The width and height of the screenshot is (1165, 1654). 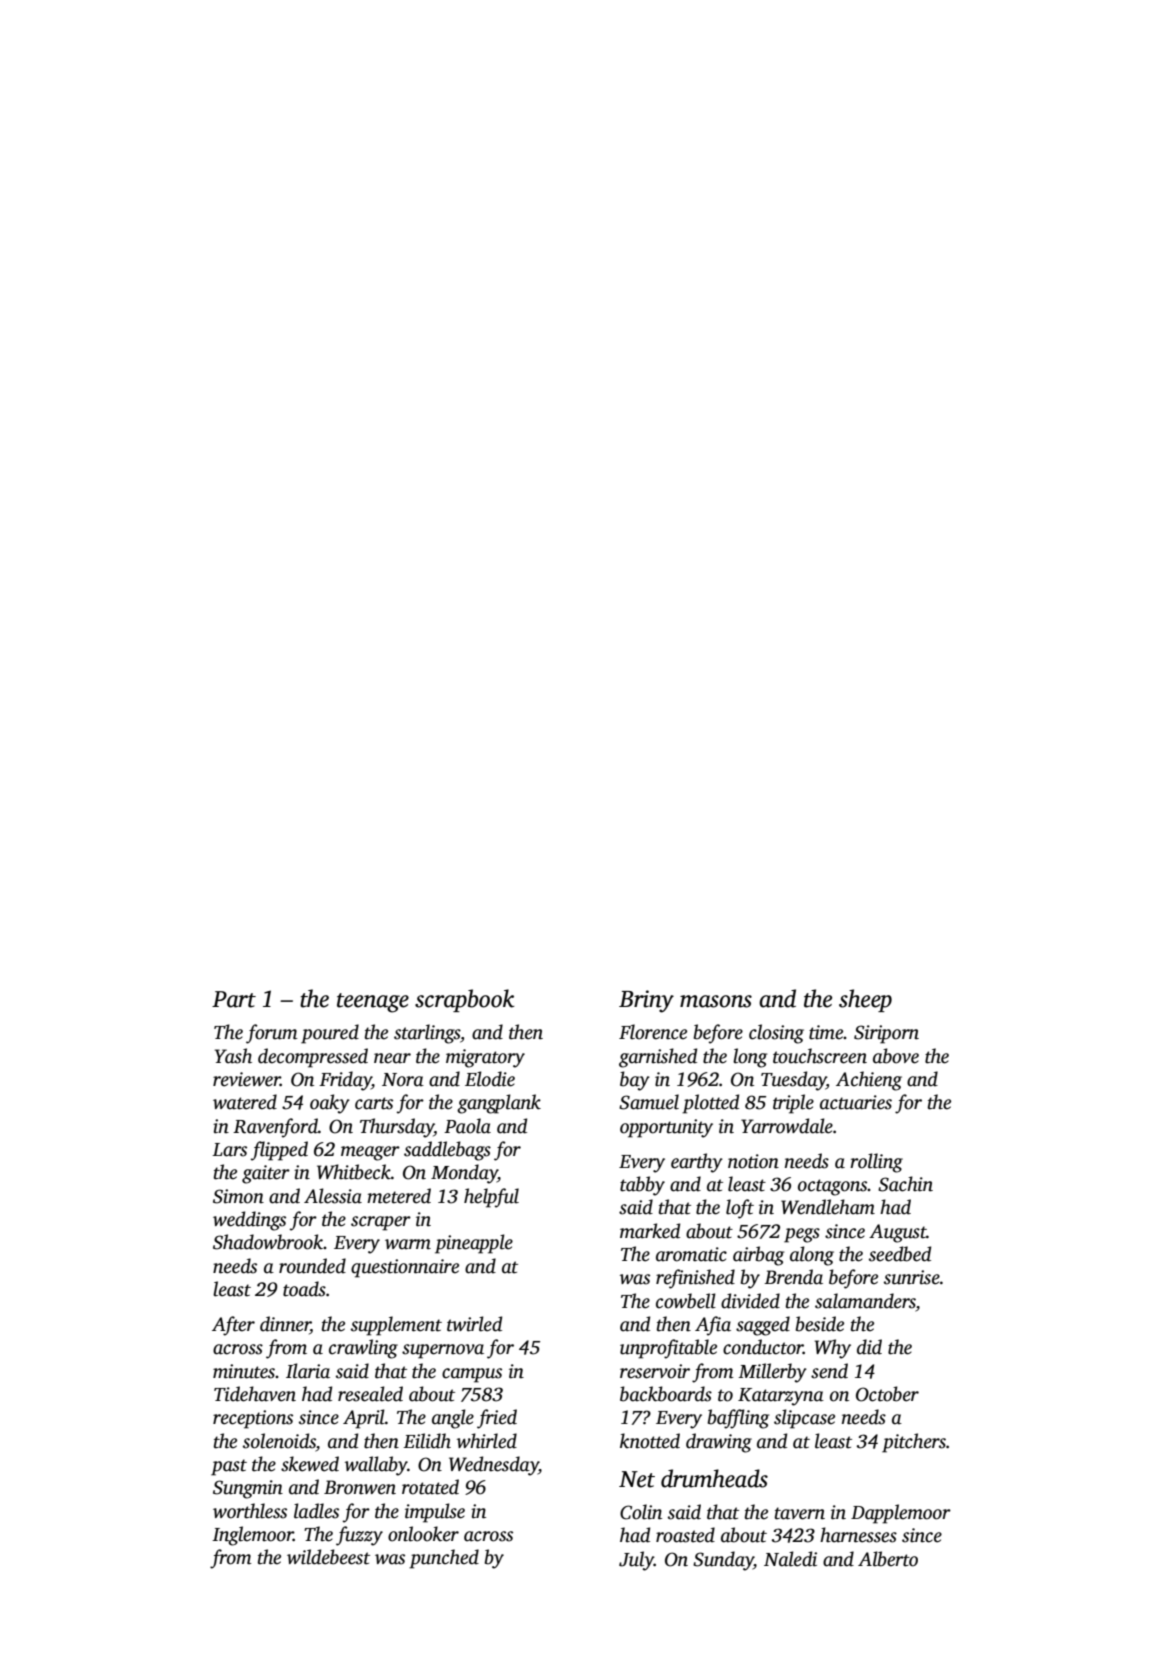 What do you see at coordinates (252, 1536) in the screenshot?
I see `Inglemoor` at bounding box center [252, 1536].
